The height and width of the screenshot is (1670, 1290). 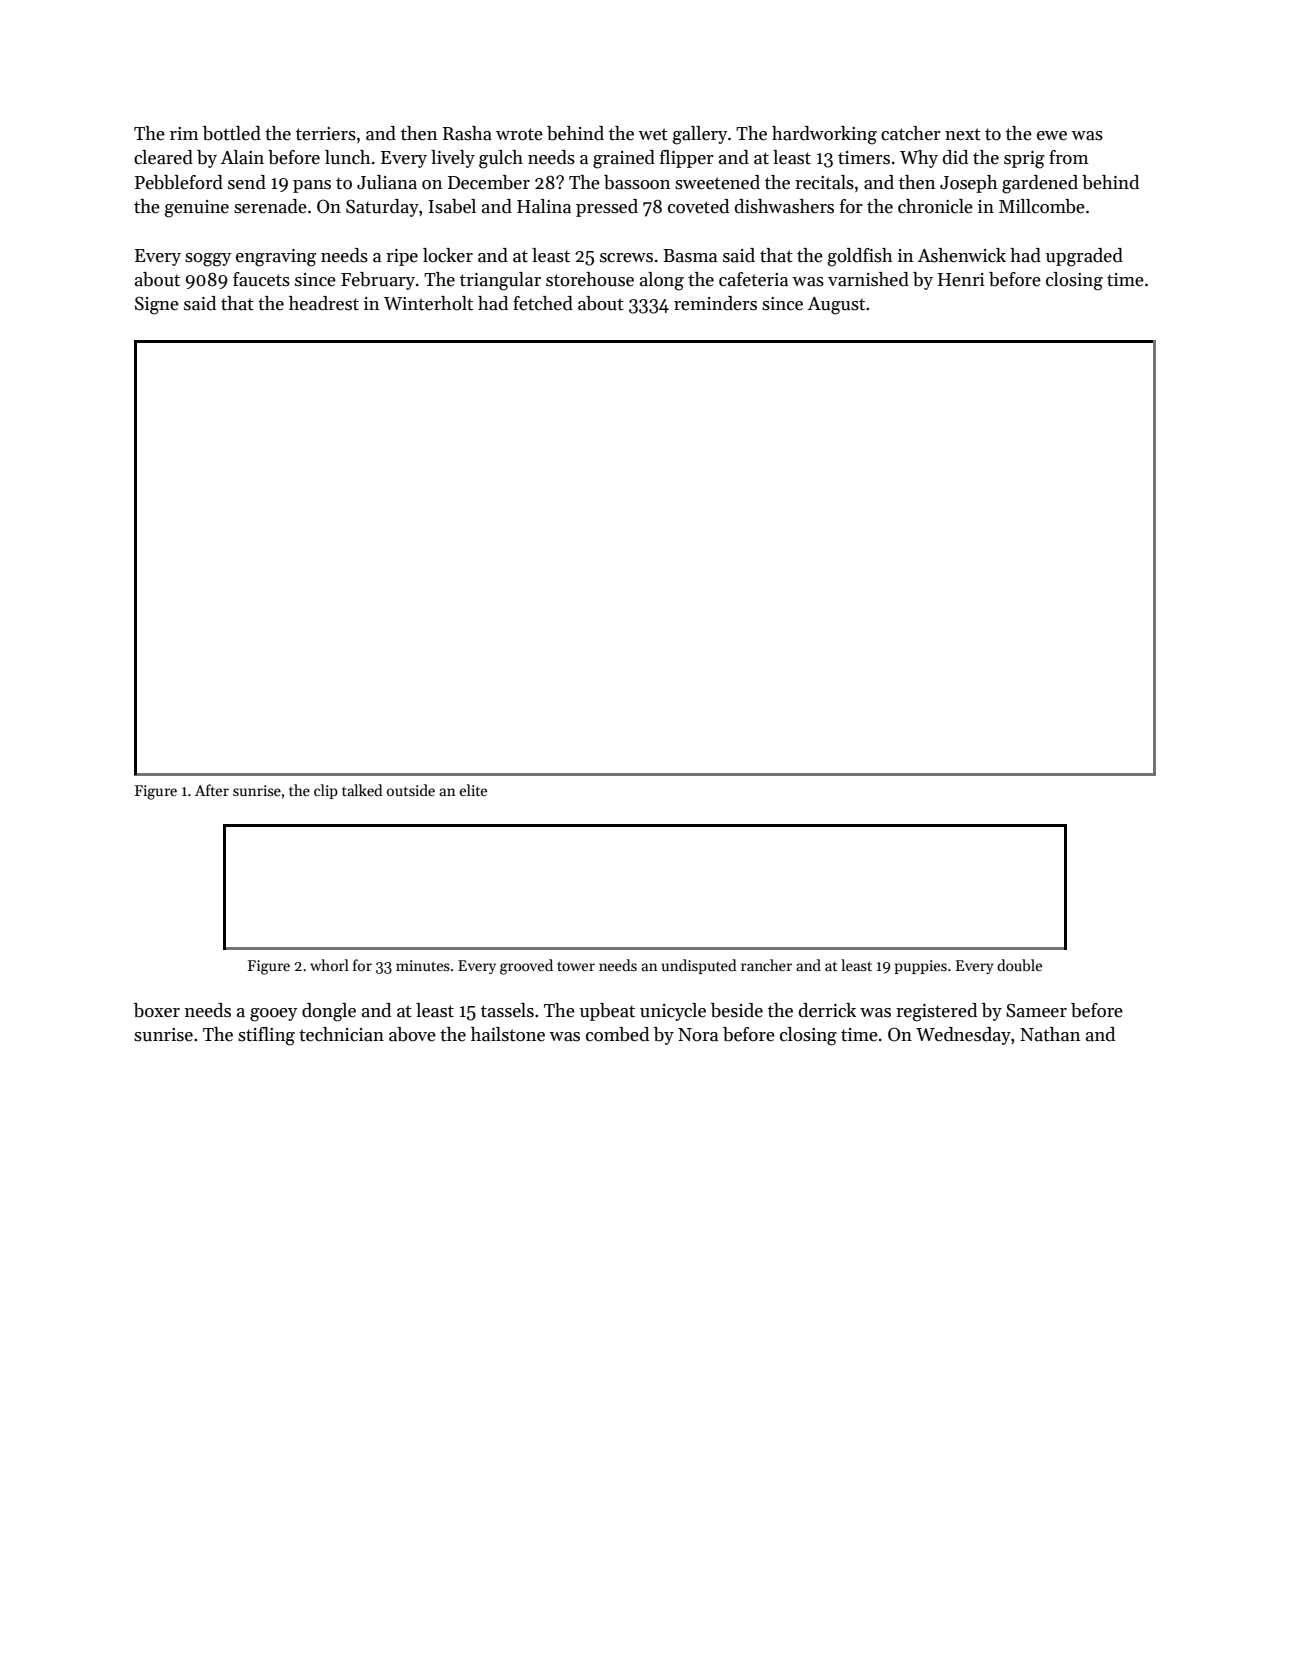 What do you see at coordinates (961, 280) in the screenshot?
I see `Henri` at bounding box center [961, 280].
